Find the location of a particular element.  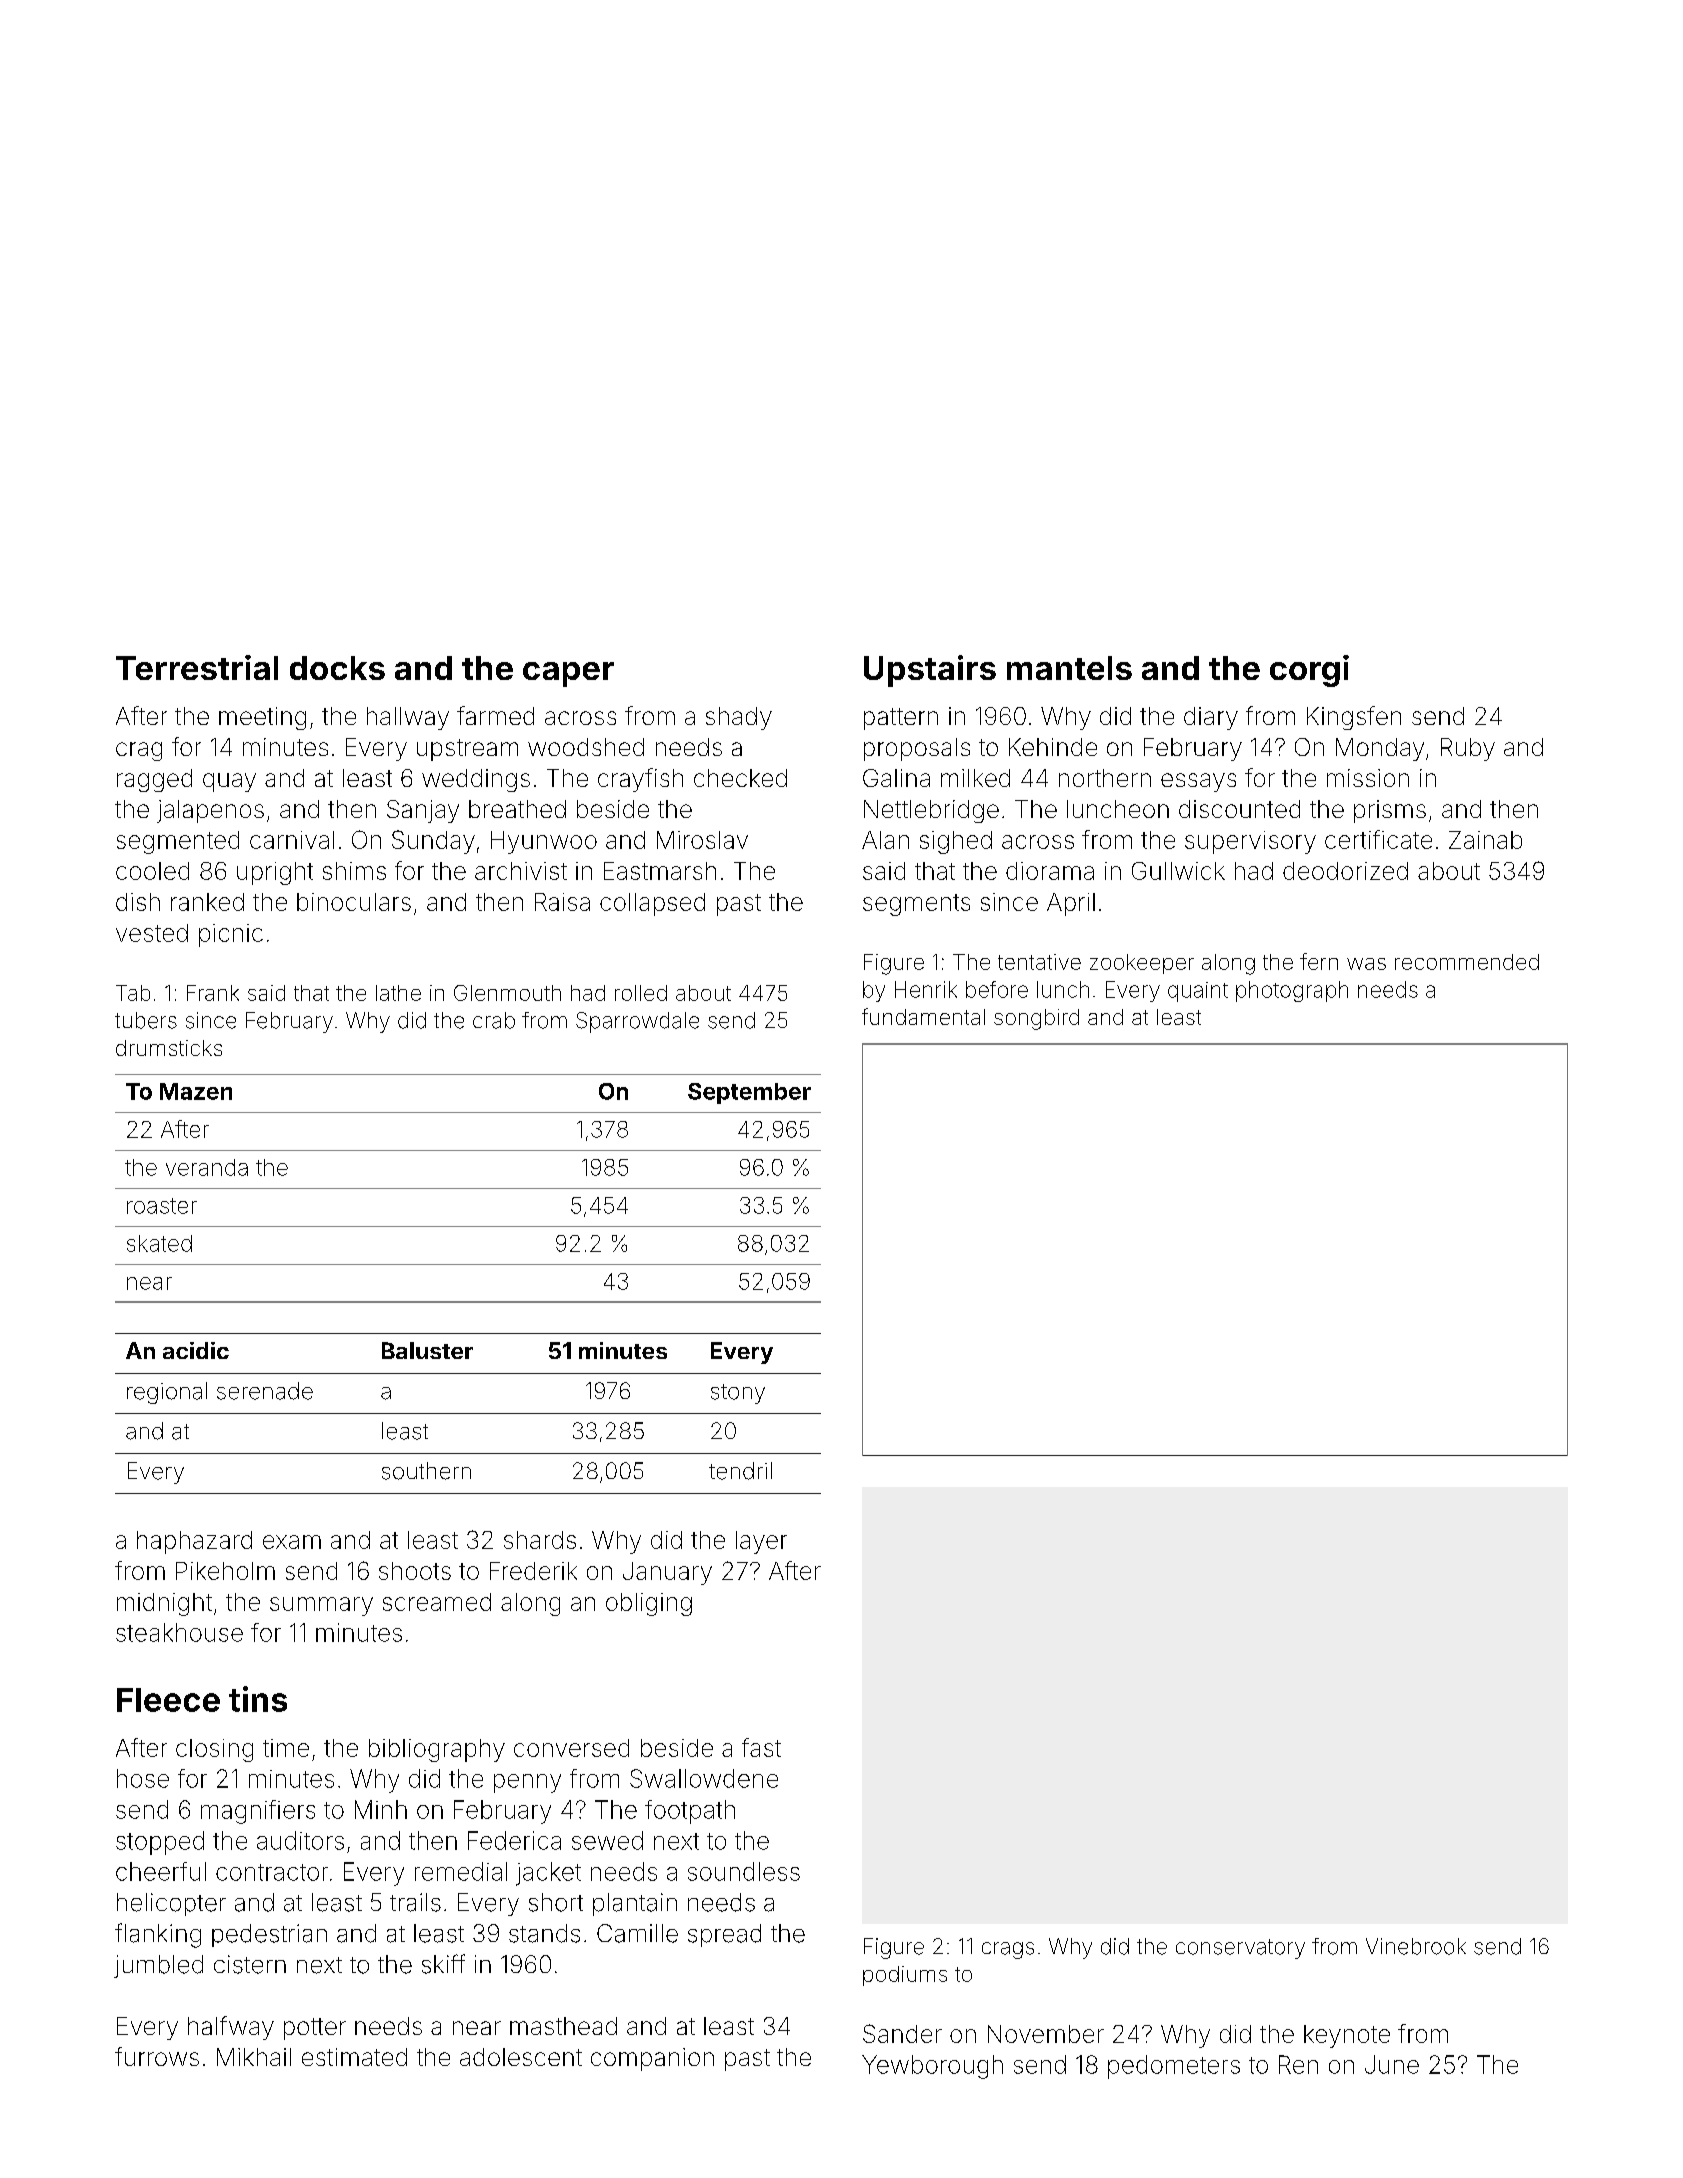

Frank is located at coordinates (213, 993).
